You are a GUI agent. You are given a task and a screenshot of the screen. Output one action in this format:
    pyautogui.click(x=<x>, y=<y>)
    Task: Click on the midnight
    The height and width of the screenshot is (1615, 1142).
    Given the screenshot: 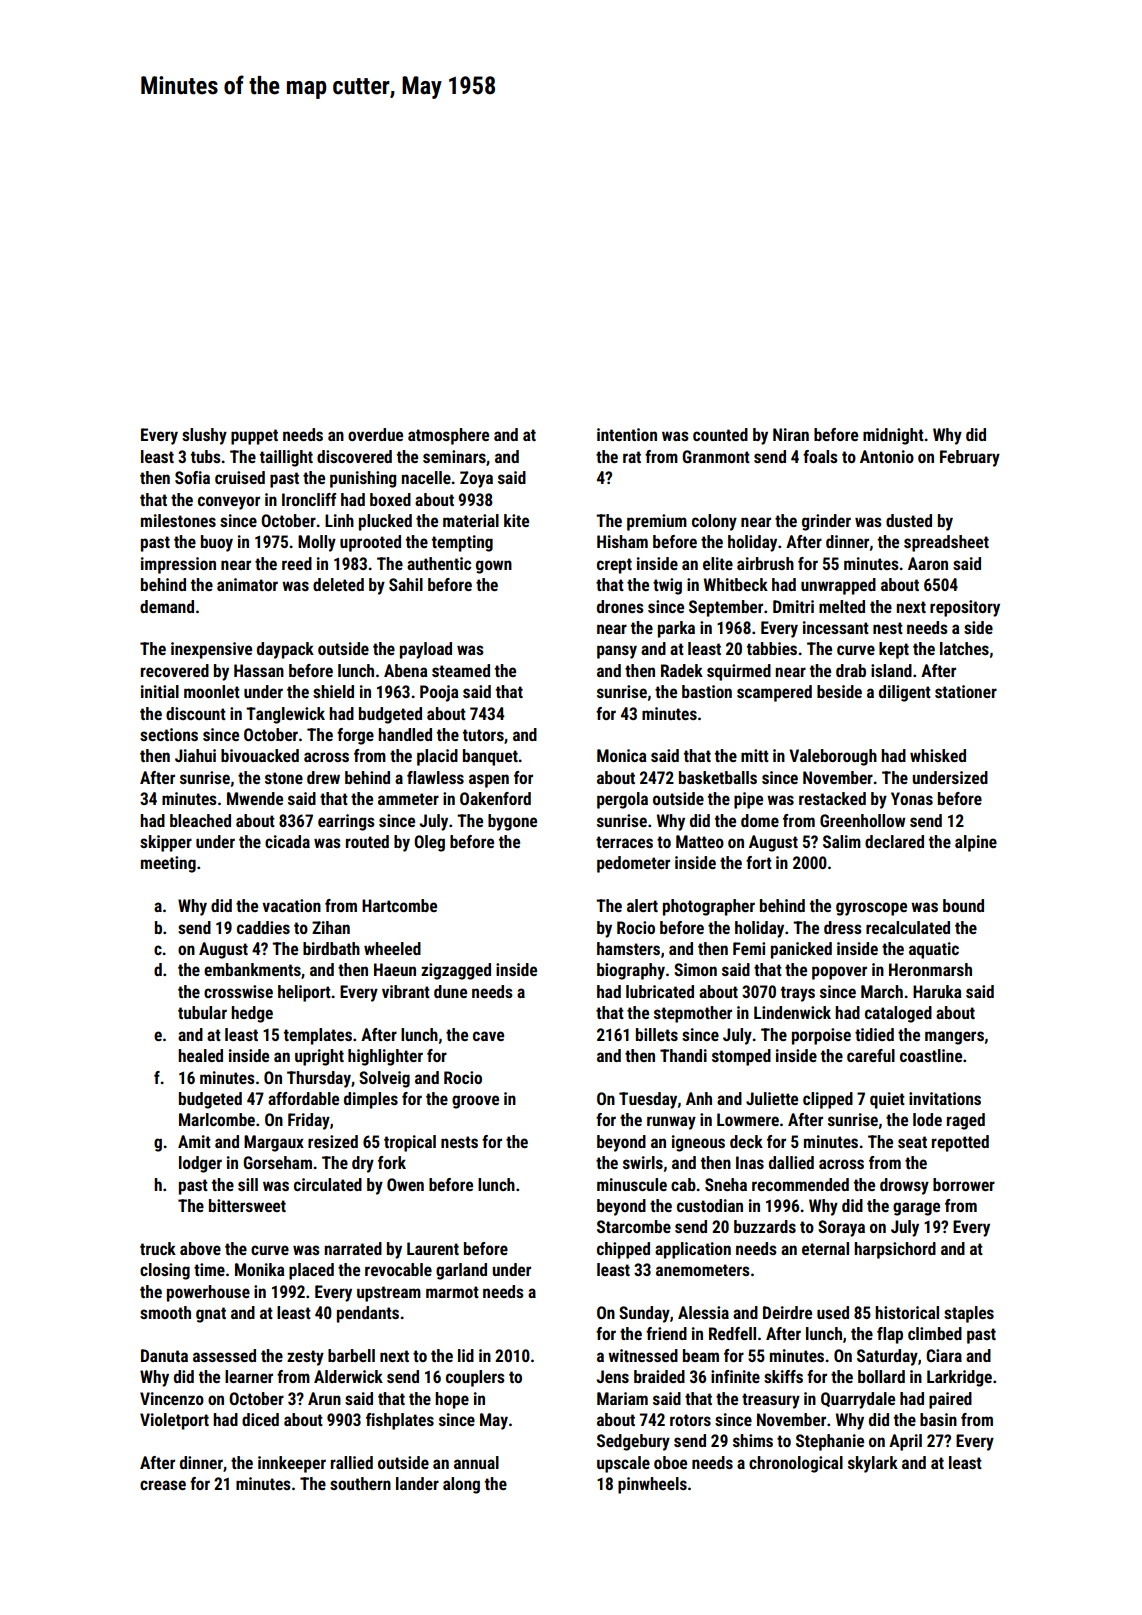 What is the action you would take?
    pyautogui.click(x=893, y=436)
